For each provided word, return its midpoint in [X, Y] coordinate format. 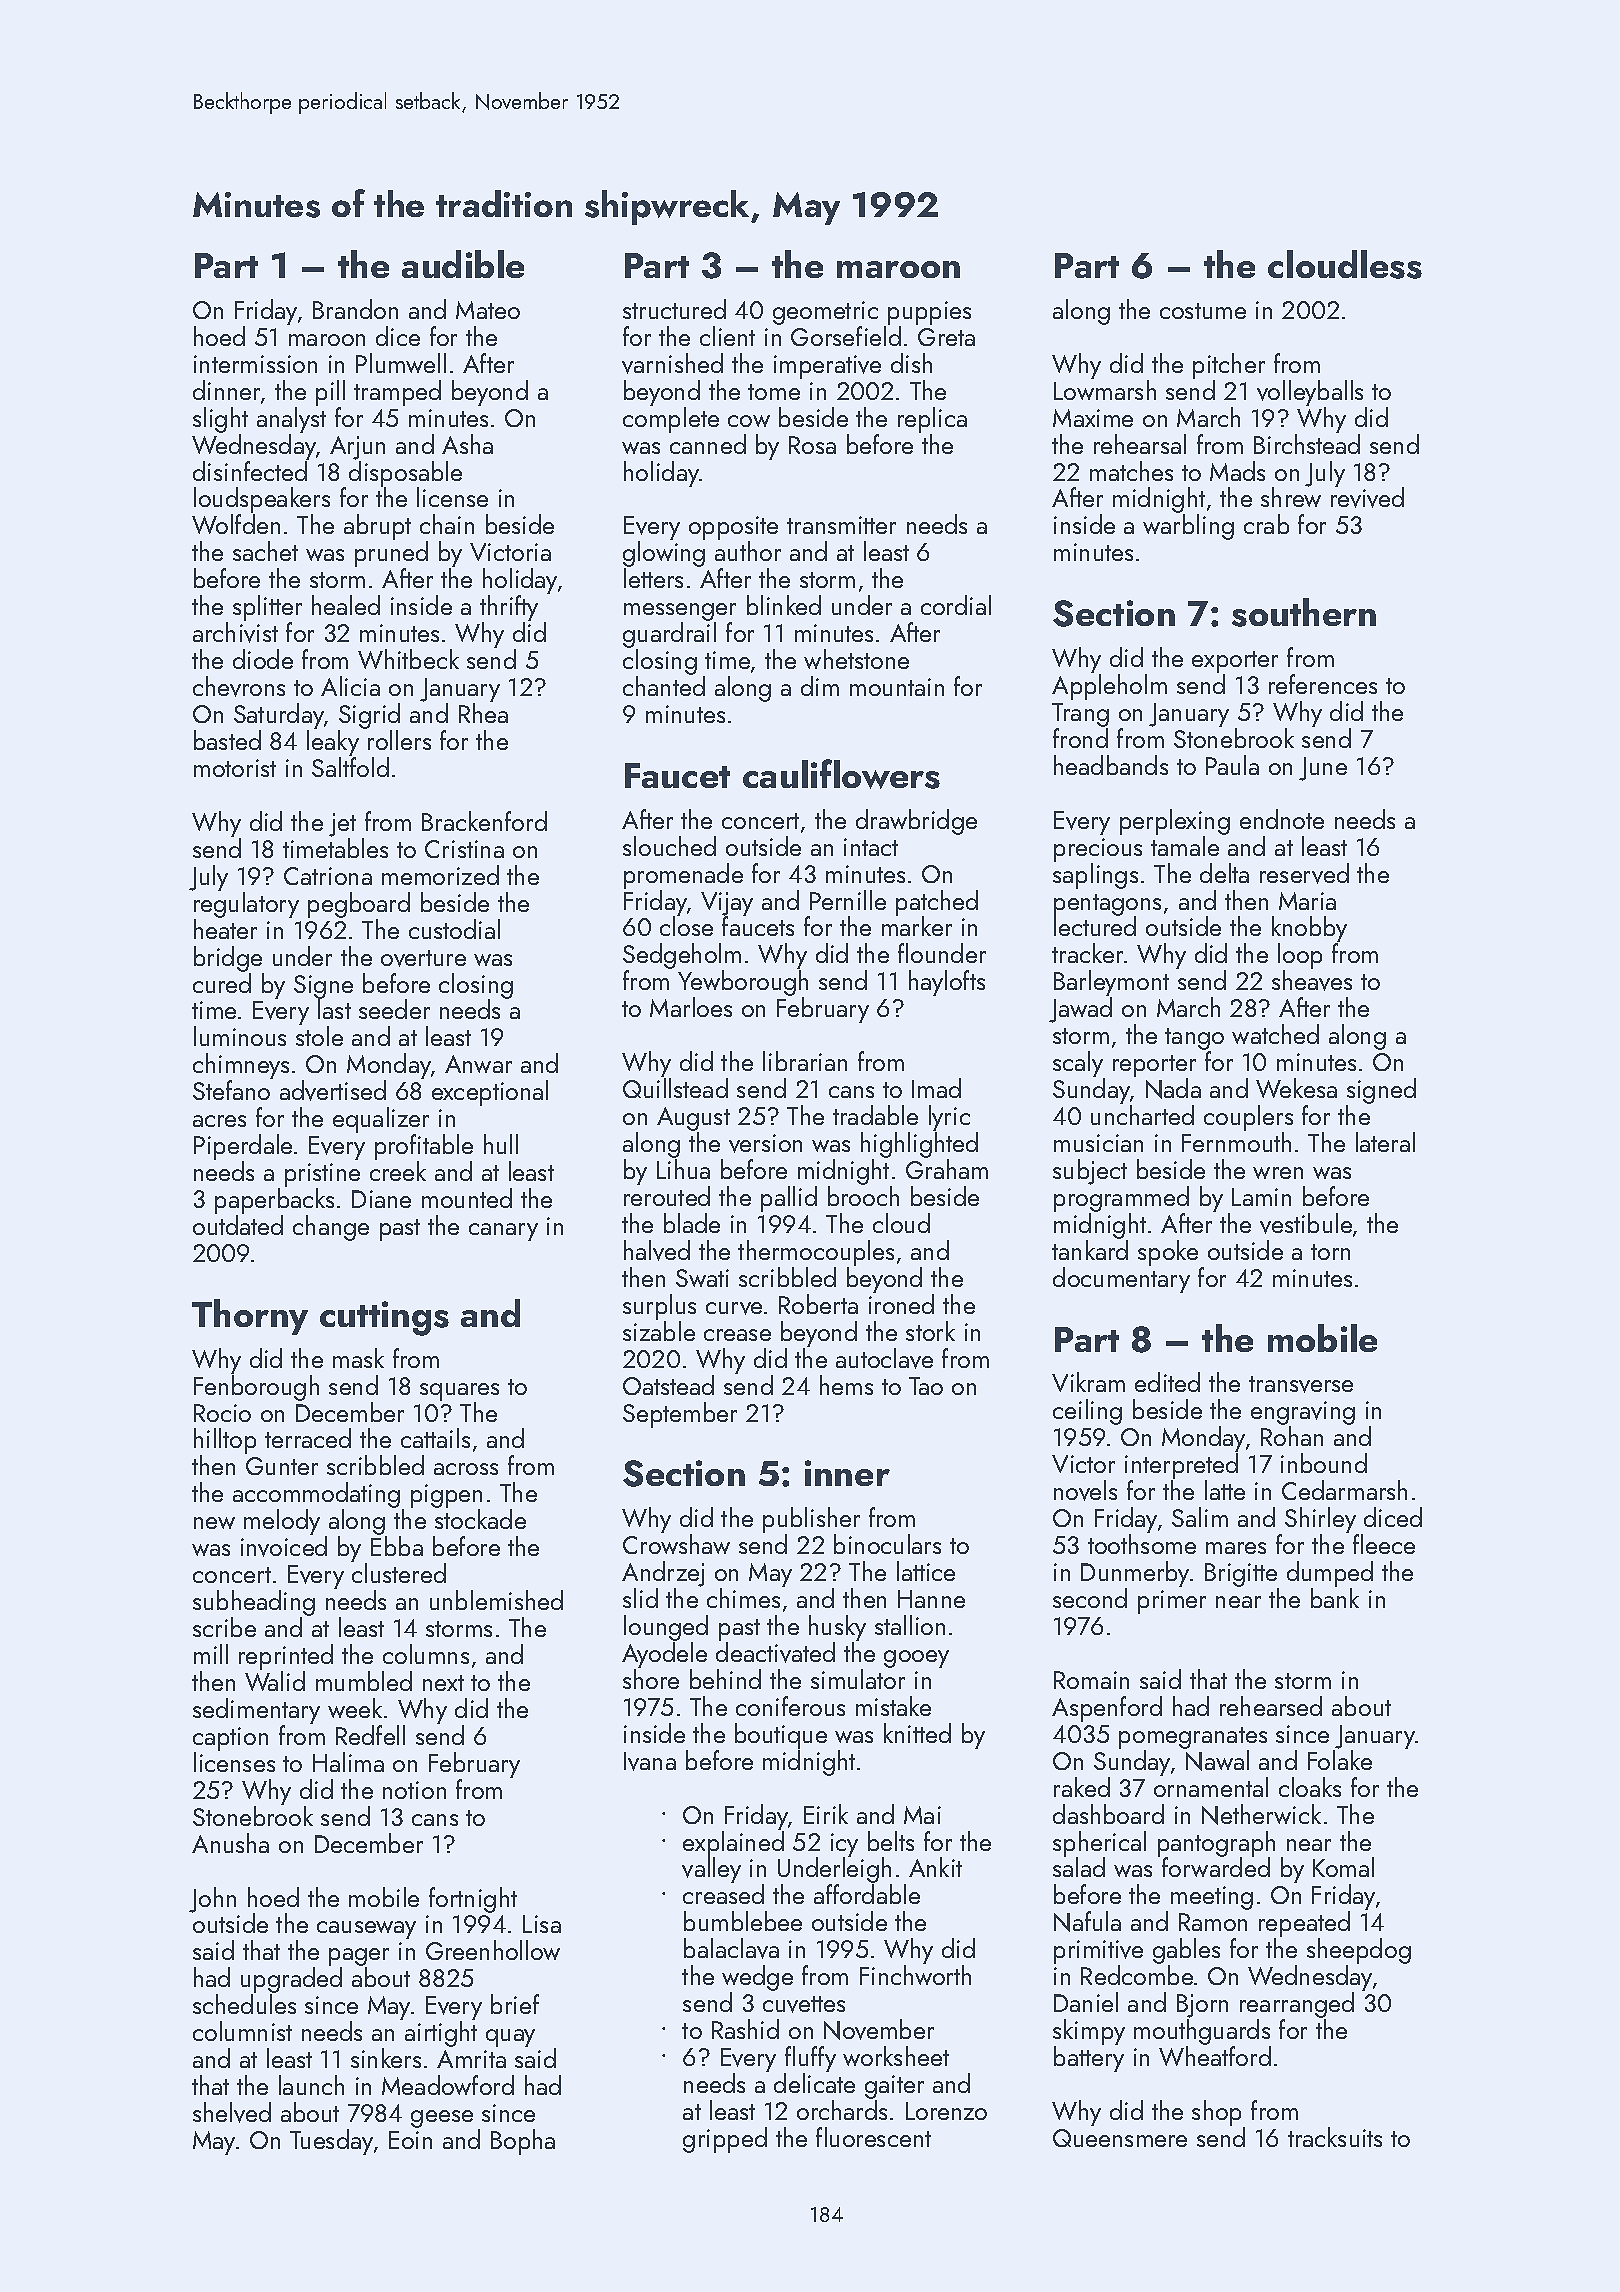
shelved [232, 2112]
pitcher [1229, 366]
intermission [255, 364]
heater [225, 929]
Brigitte [1241, 1575]
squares [459, 1392]
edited [1167, 1382]
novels [1085, 1490]
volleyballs [1310, 393]
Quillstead [675, 1088]
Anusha [230, 1843]
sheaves [1312, 980]
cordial [956, 605]
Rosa [812, 445]
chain [447, 524]
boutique [781, 1736]
